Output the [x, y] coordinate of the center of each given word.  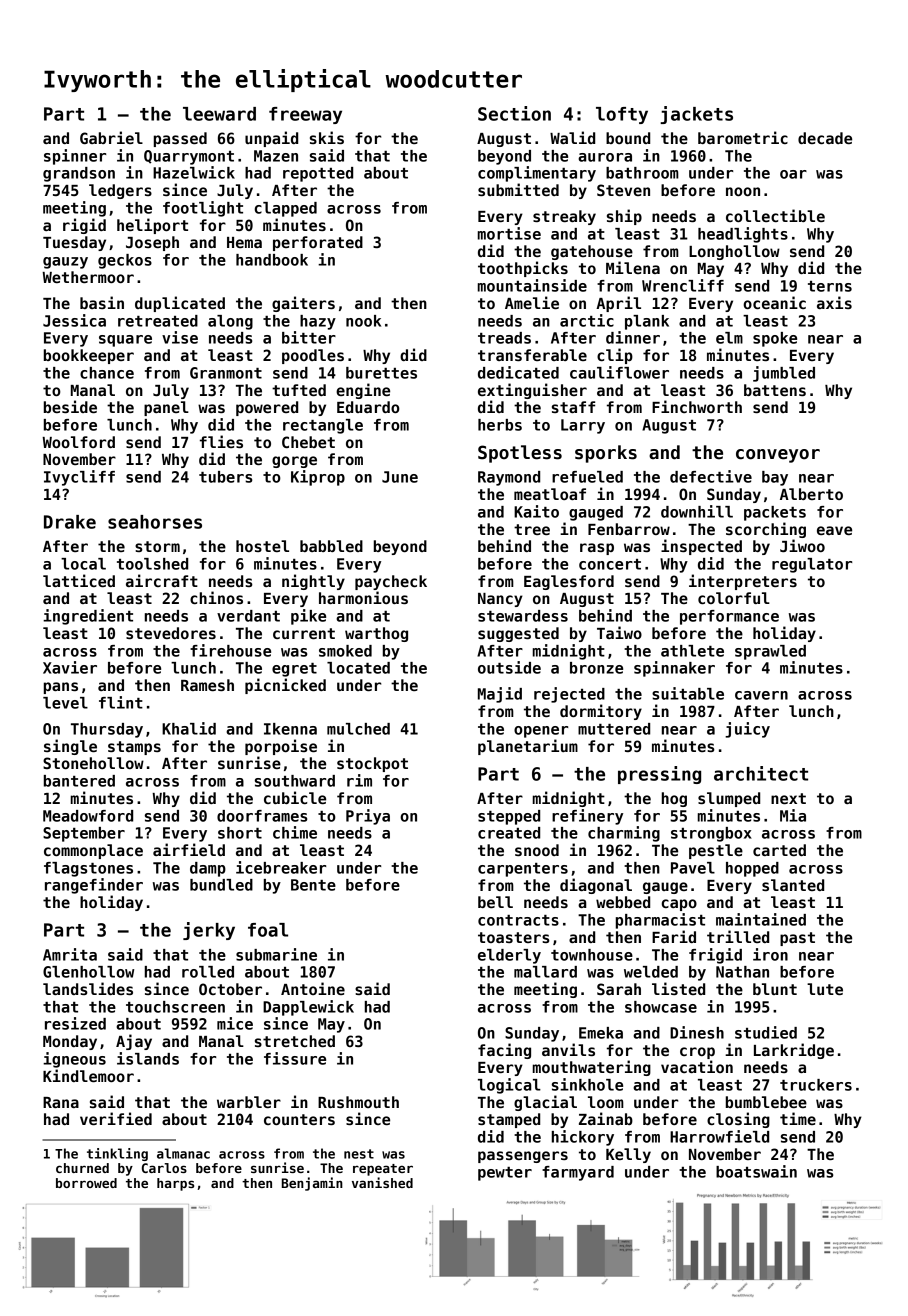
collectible [775, 215]
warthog [376, 634]
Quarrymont [189, 157]
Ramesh [207, 685]
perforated [318, 243]
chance [107, 373]
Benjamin [312, 1184]
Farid [674, 936]
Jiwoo [802, 545]
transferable [532, 355]
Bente [313, 885]
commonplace [93, 851]
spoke [775, 339]
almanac [183, 1153]
